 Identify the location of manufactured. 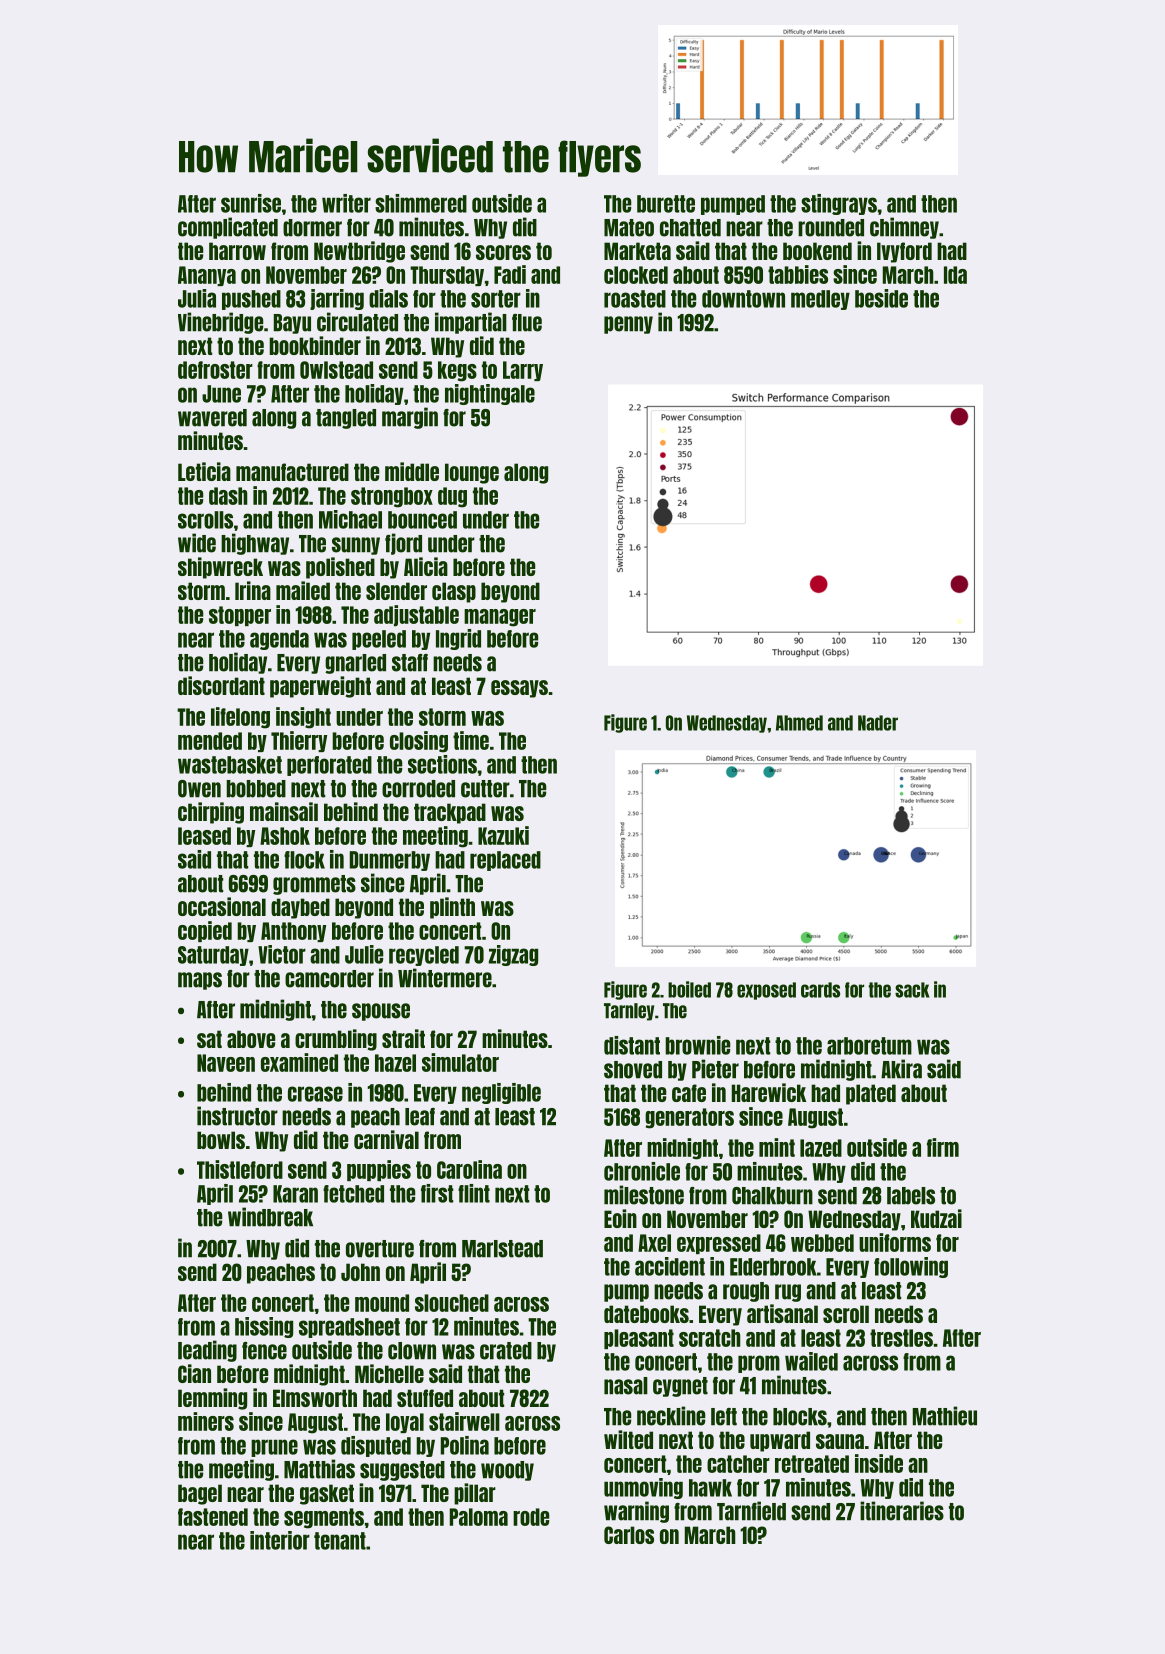
(292, 472).
